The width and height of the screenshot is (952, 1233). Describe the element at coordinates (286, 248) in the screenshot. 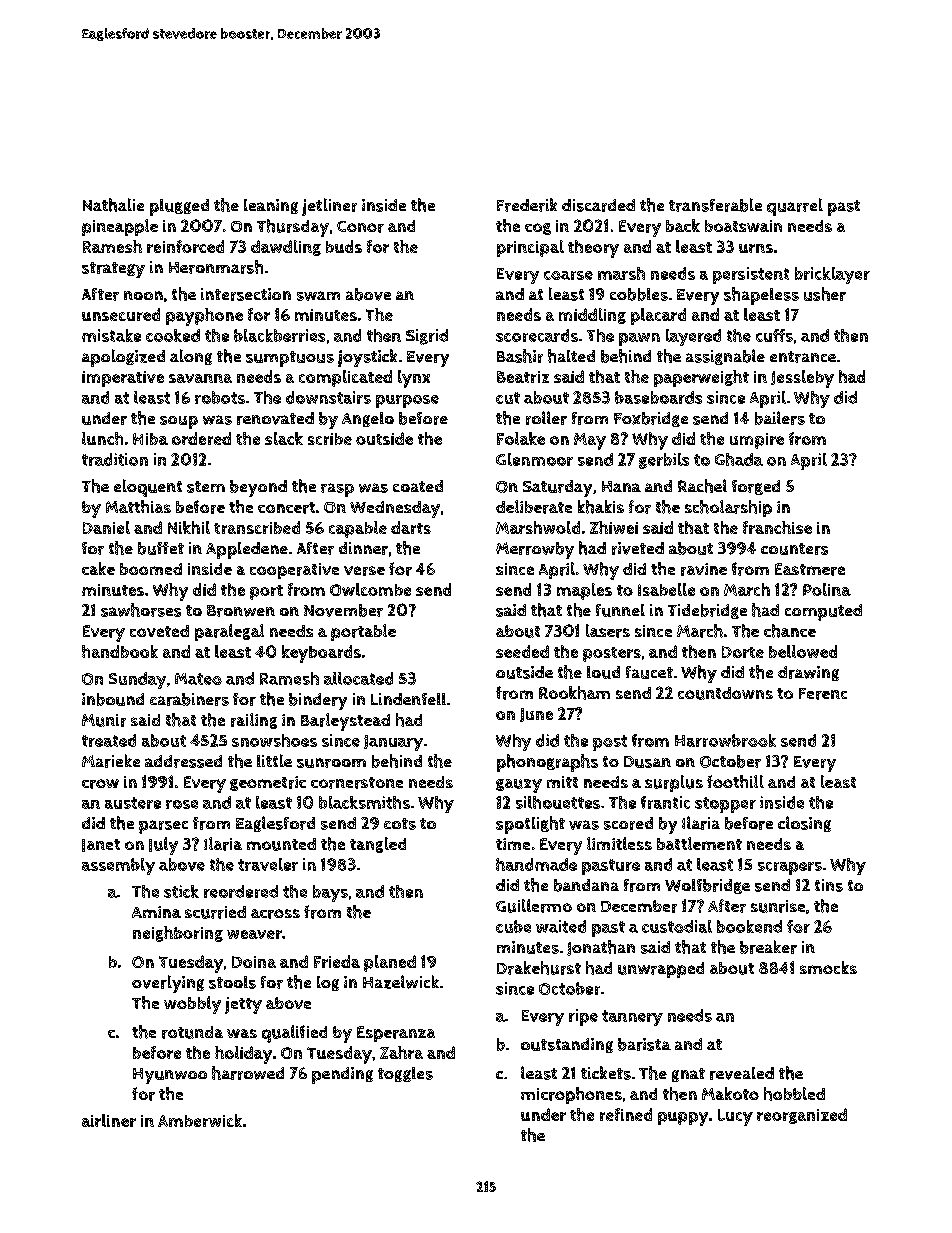

I see `dawdling` at that location.
